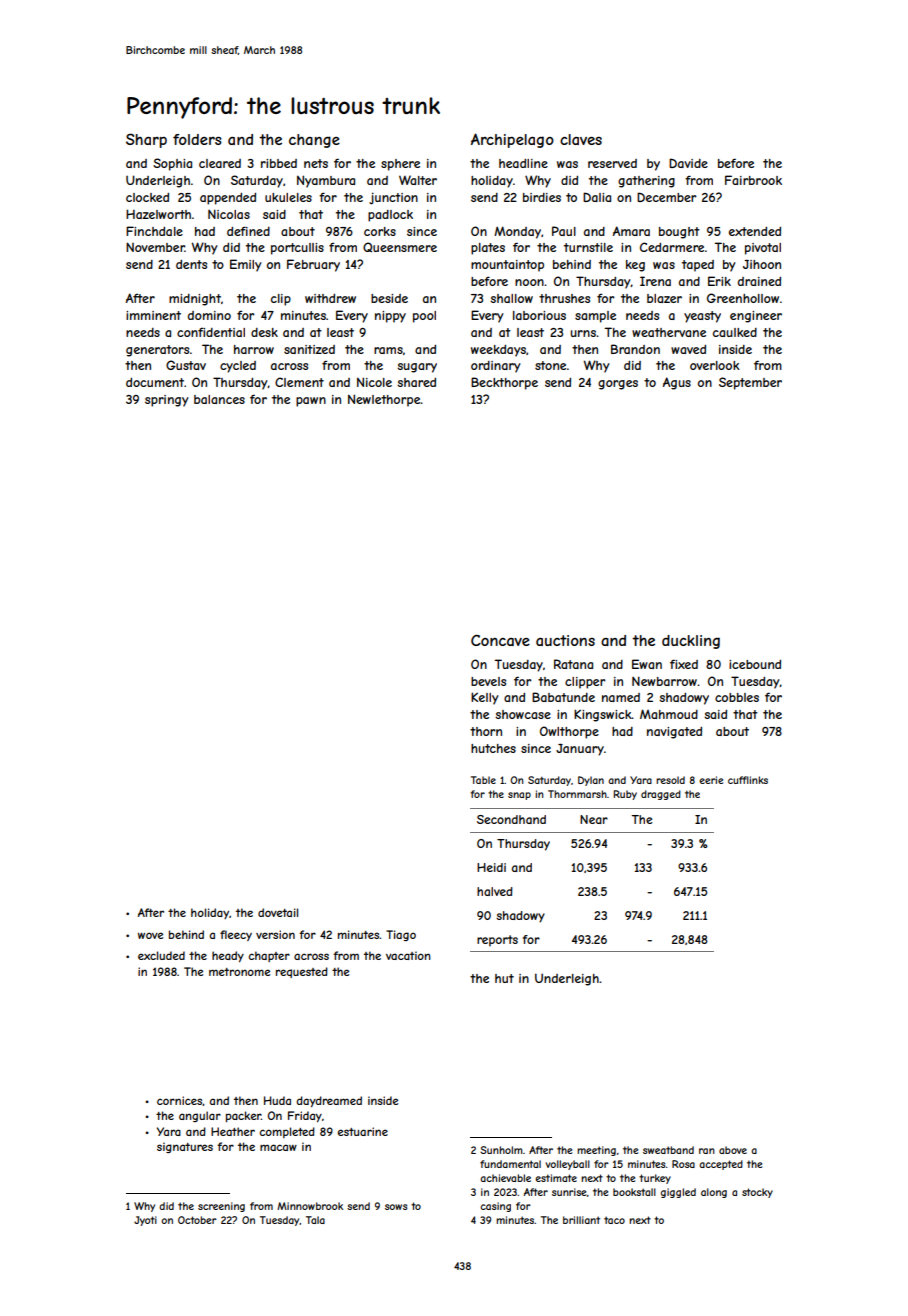 The height and width of the screenshot is (1316, 908). I want to click on achievable, so click(505, 1178).
